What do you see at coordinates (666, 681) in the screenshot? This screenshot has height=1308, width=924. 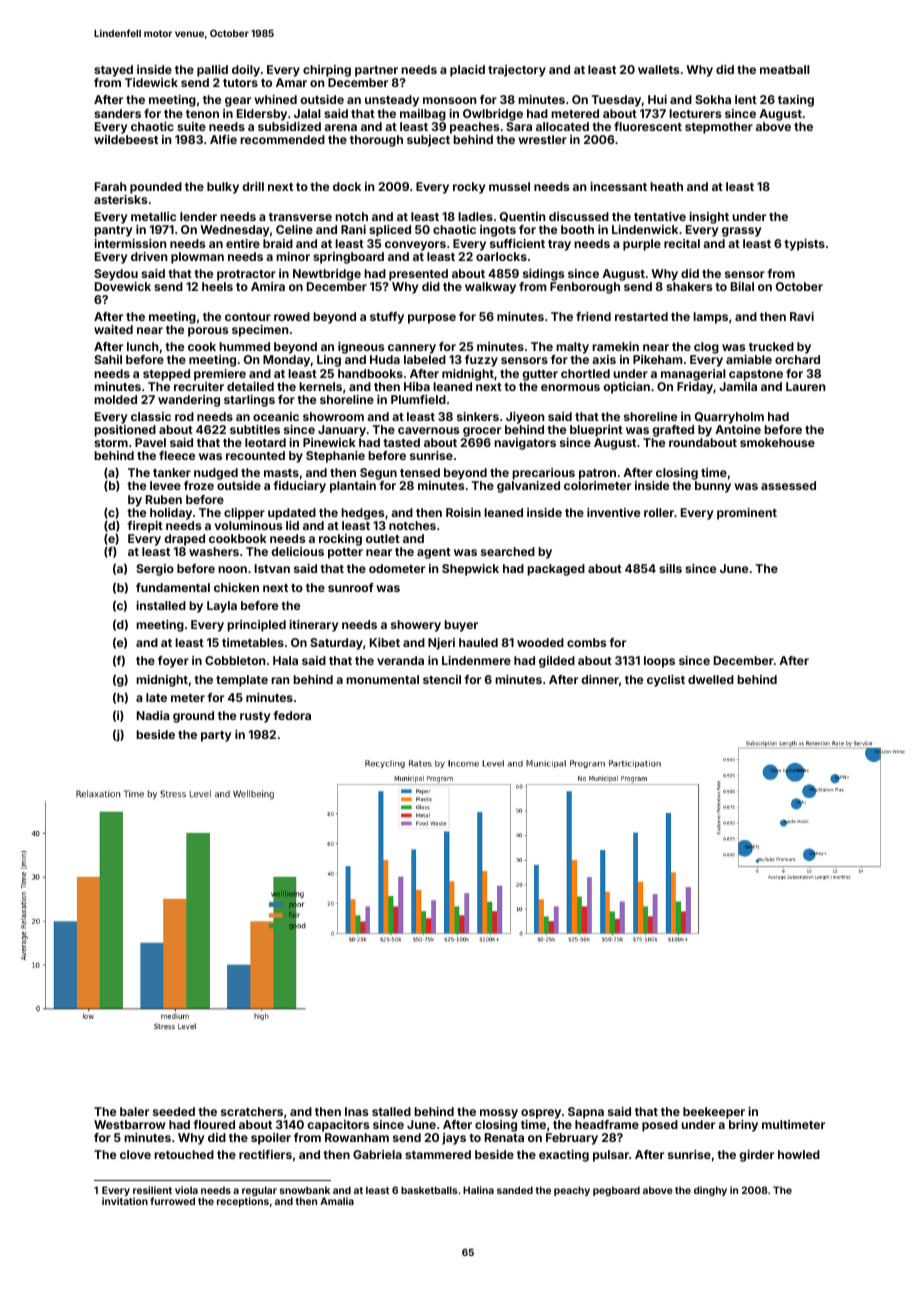 I see `cyclist` at bounding box center [666, 681].
